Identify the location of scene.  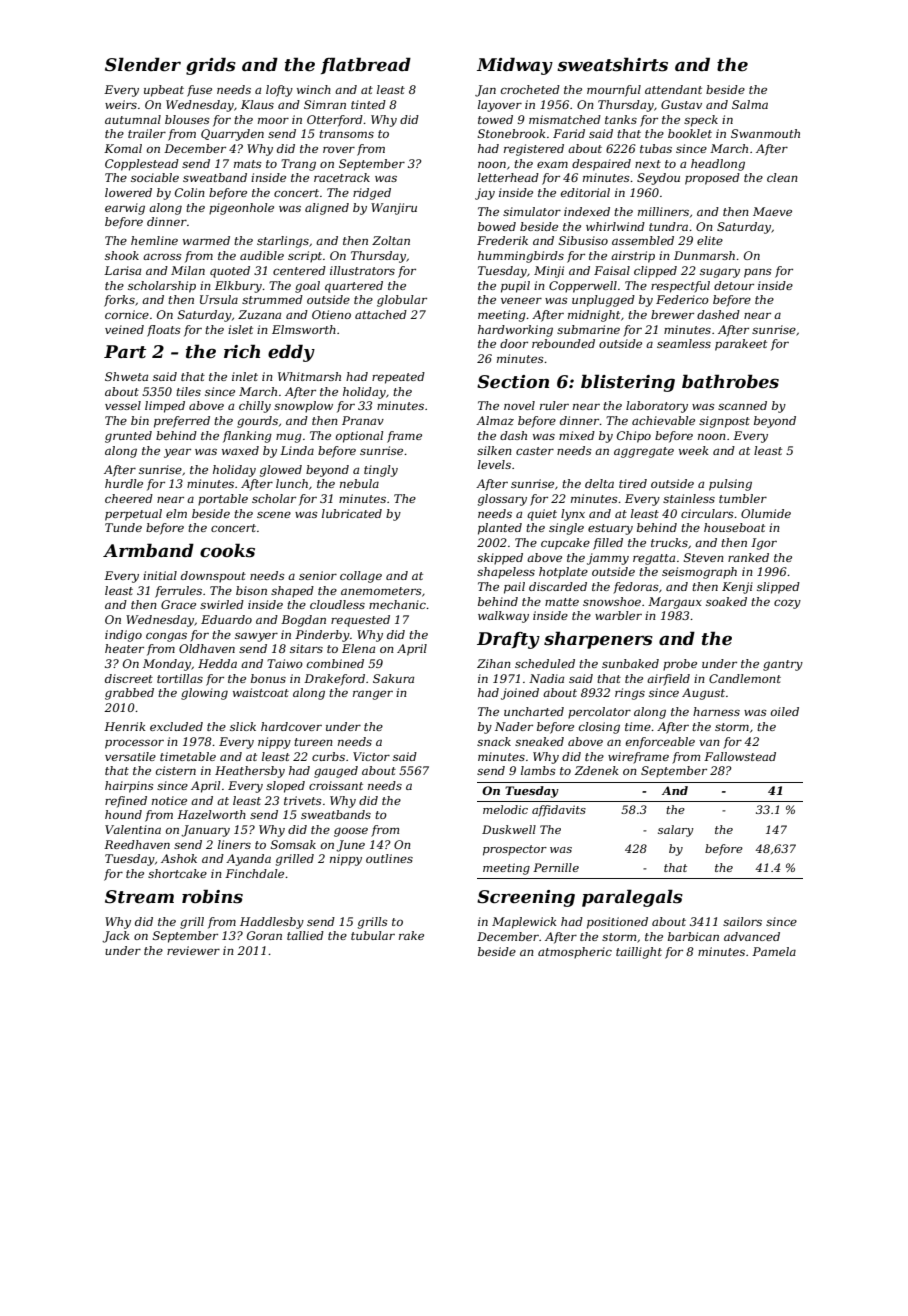
(274, 514).
